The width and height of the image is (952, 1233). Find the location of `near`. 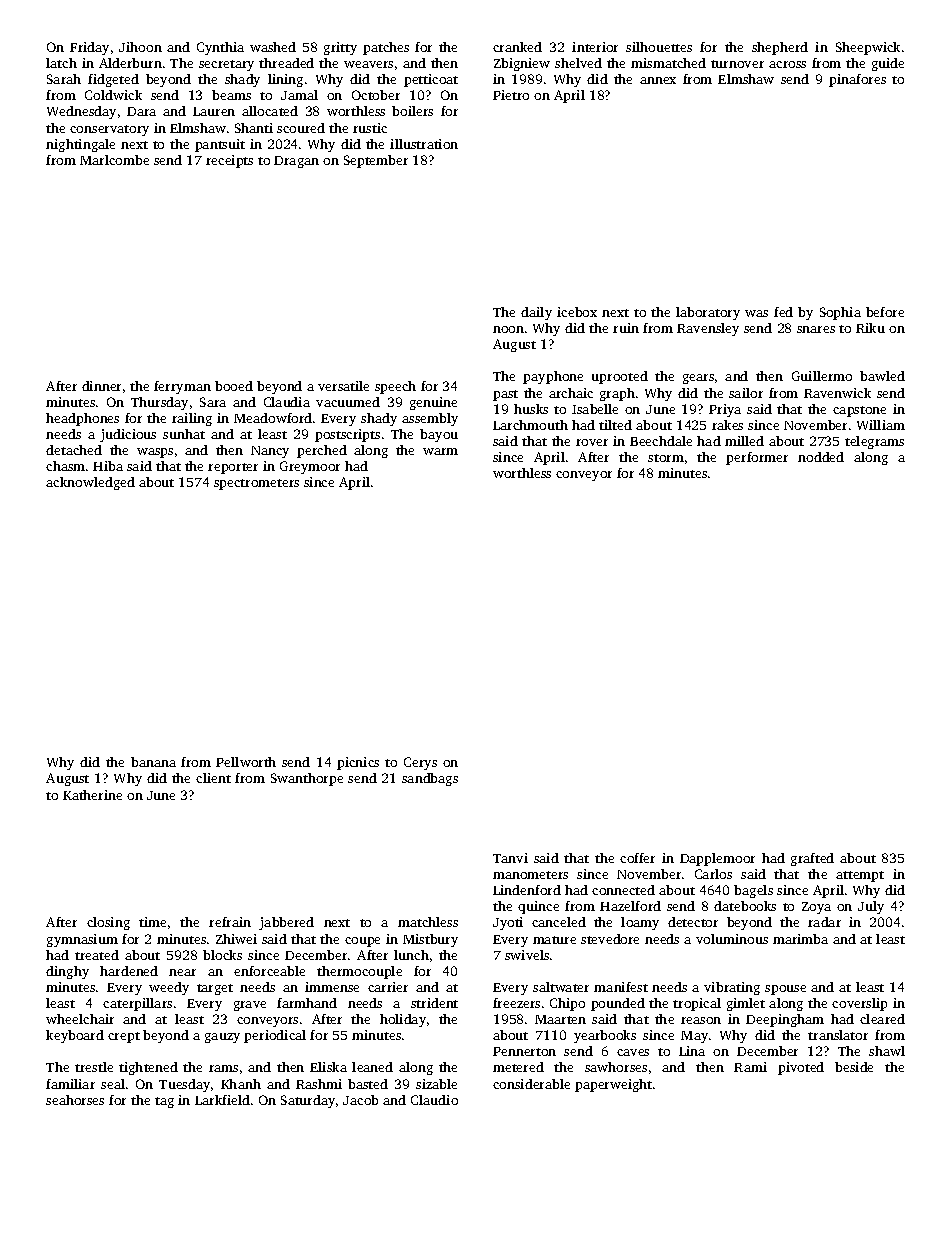

near is located at coordinates (182, 972).
